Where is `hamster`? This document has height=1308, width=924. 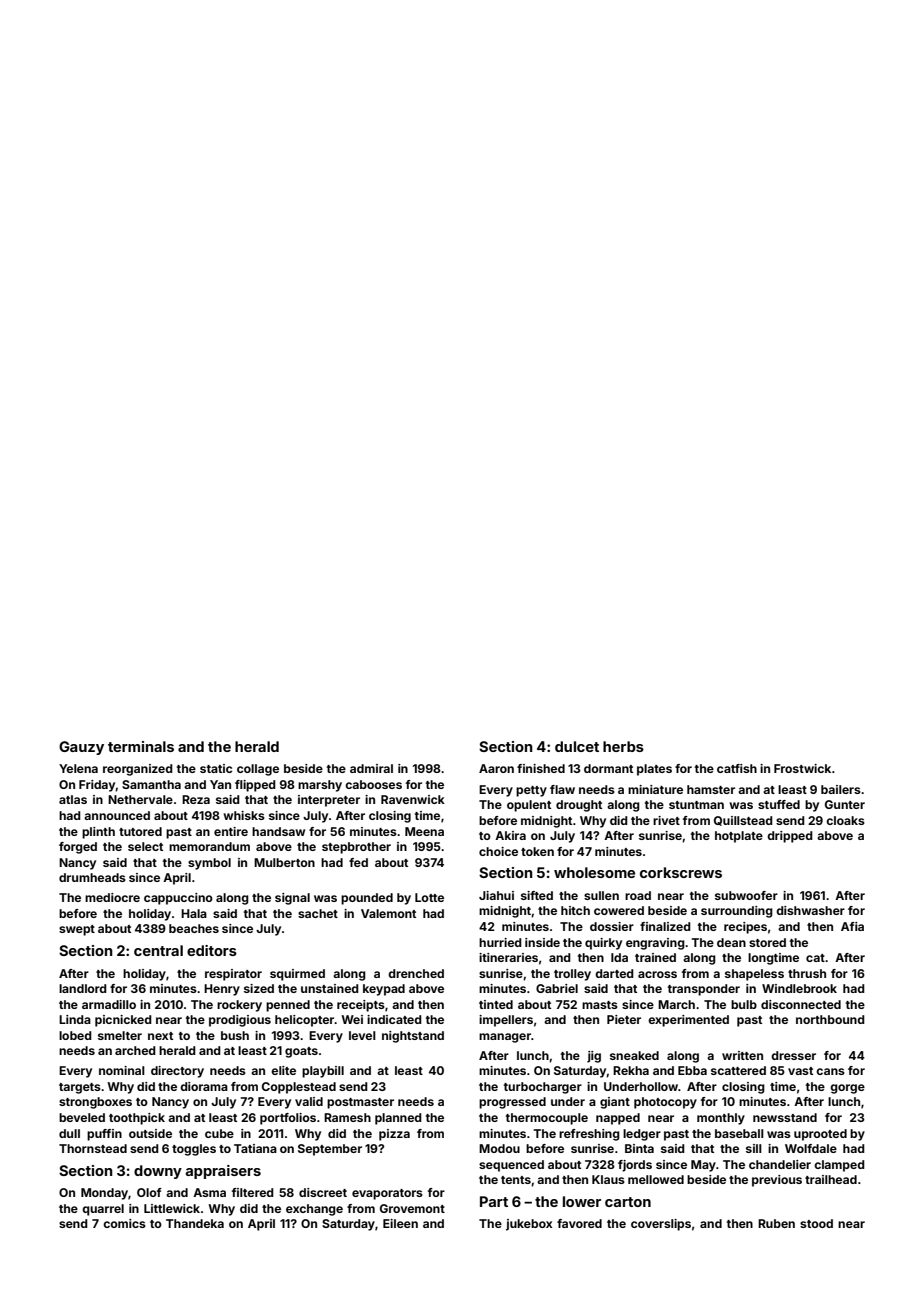 hamster is located at coordinates (711, 789).
